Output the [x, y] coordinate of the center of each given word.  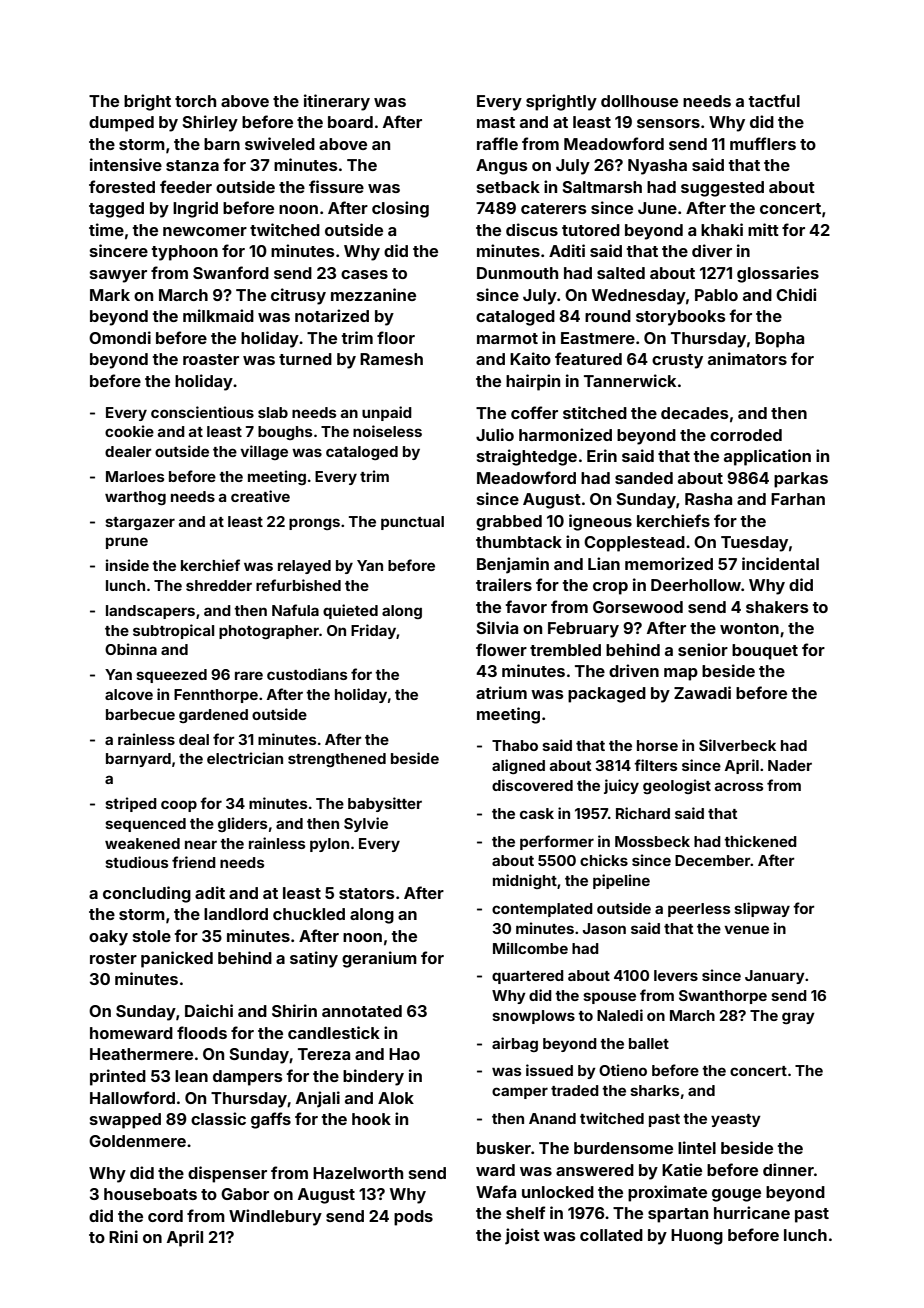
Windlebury [275, 1217]
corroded [746, 435]
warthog [135, 498]
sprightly [561, 102]
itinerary [337, 102]
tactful [774, 100]
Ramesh [391, 359]
